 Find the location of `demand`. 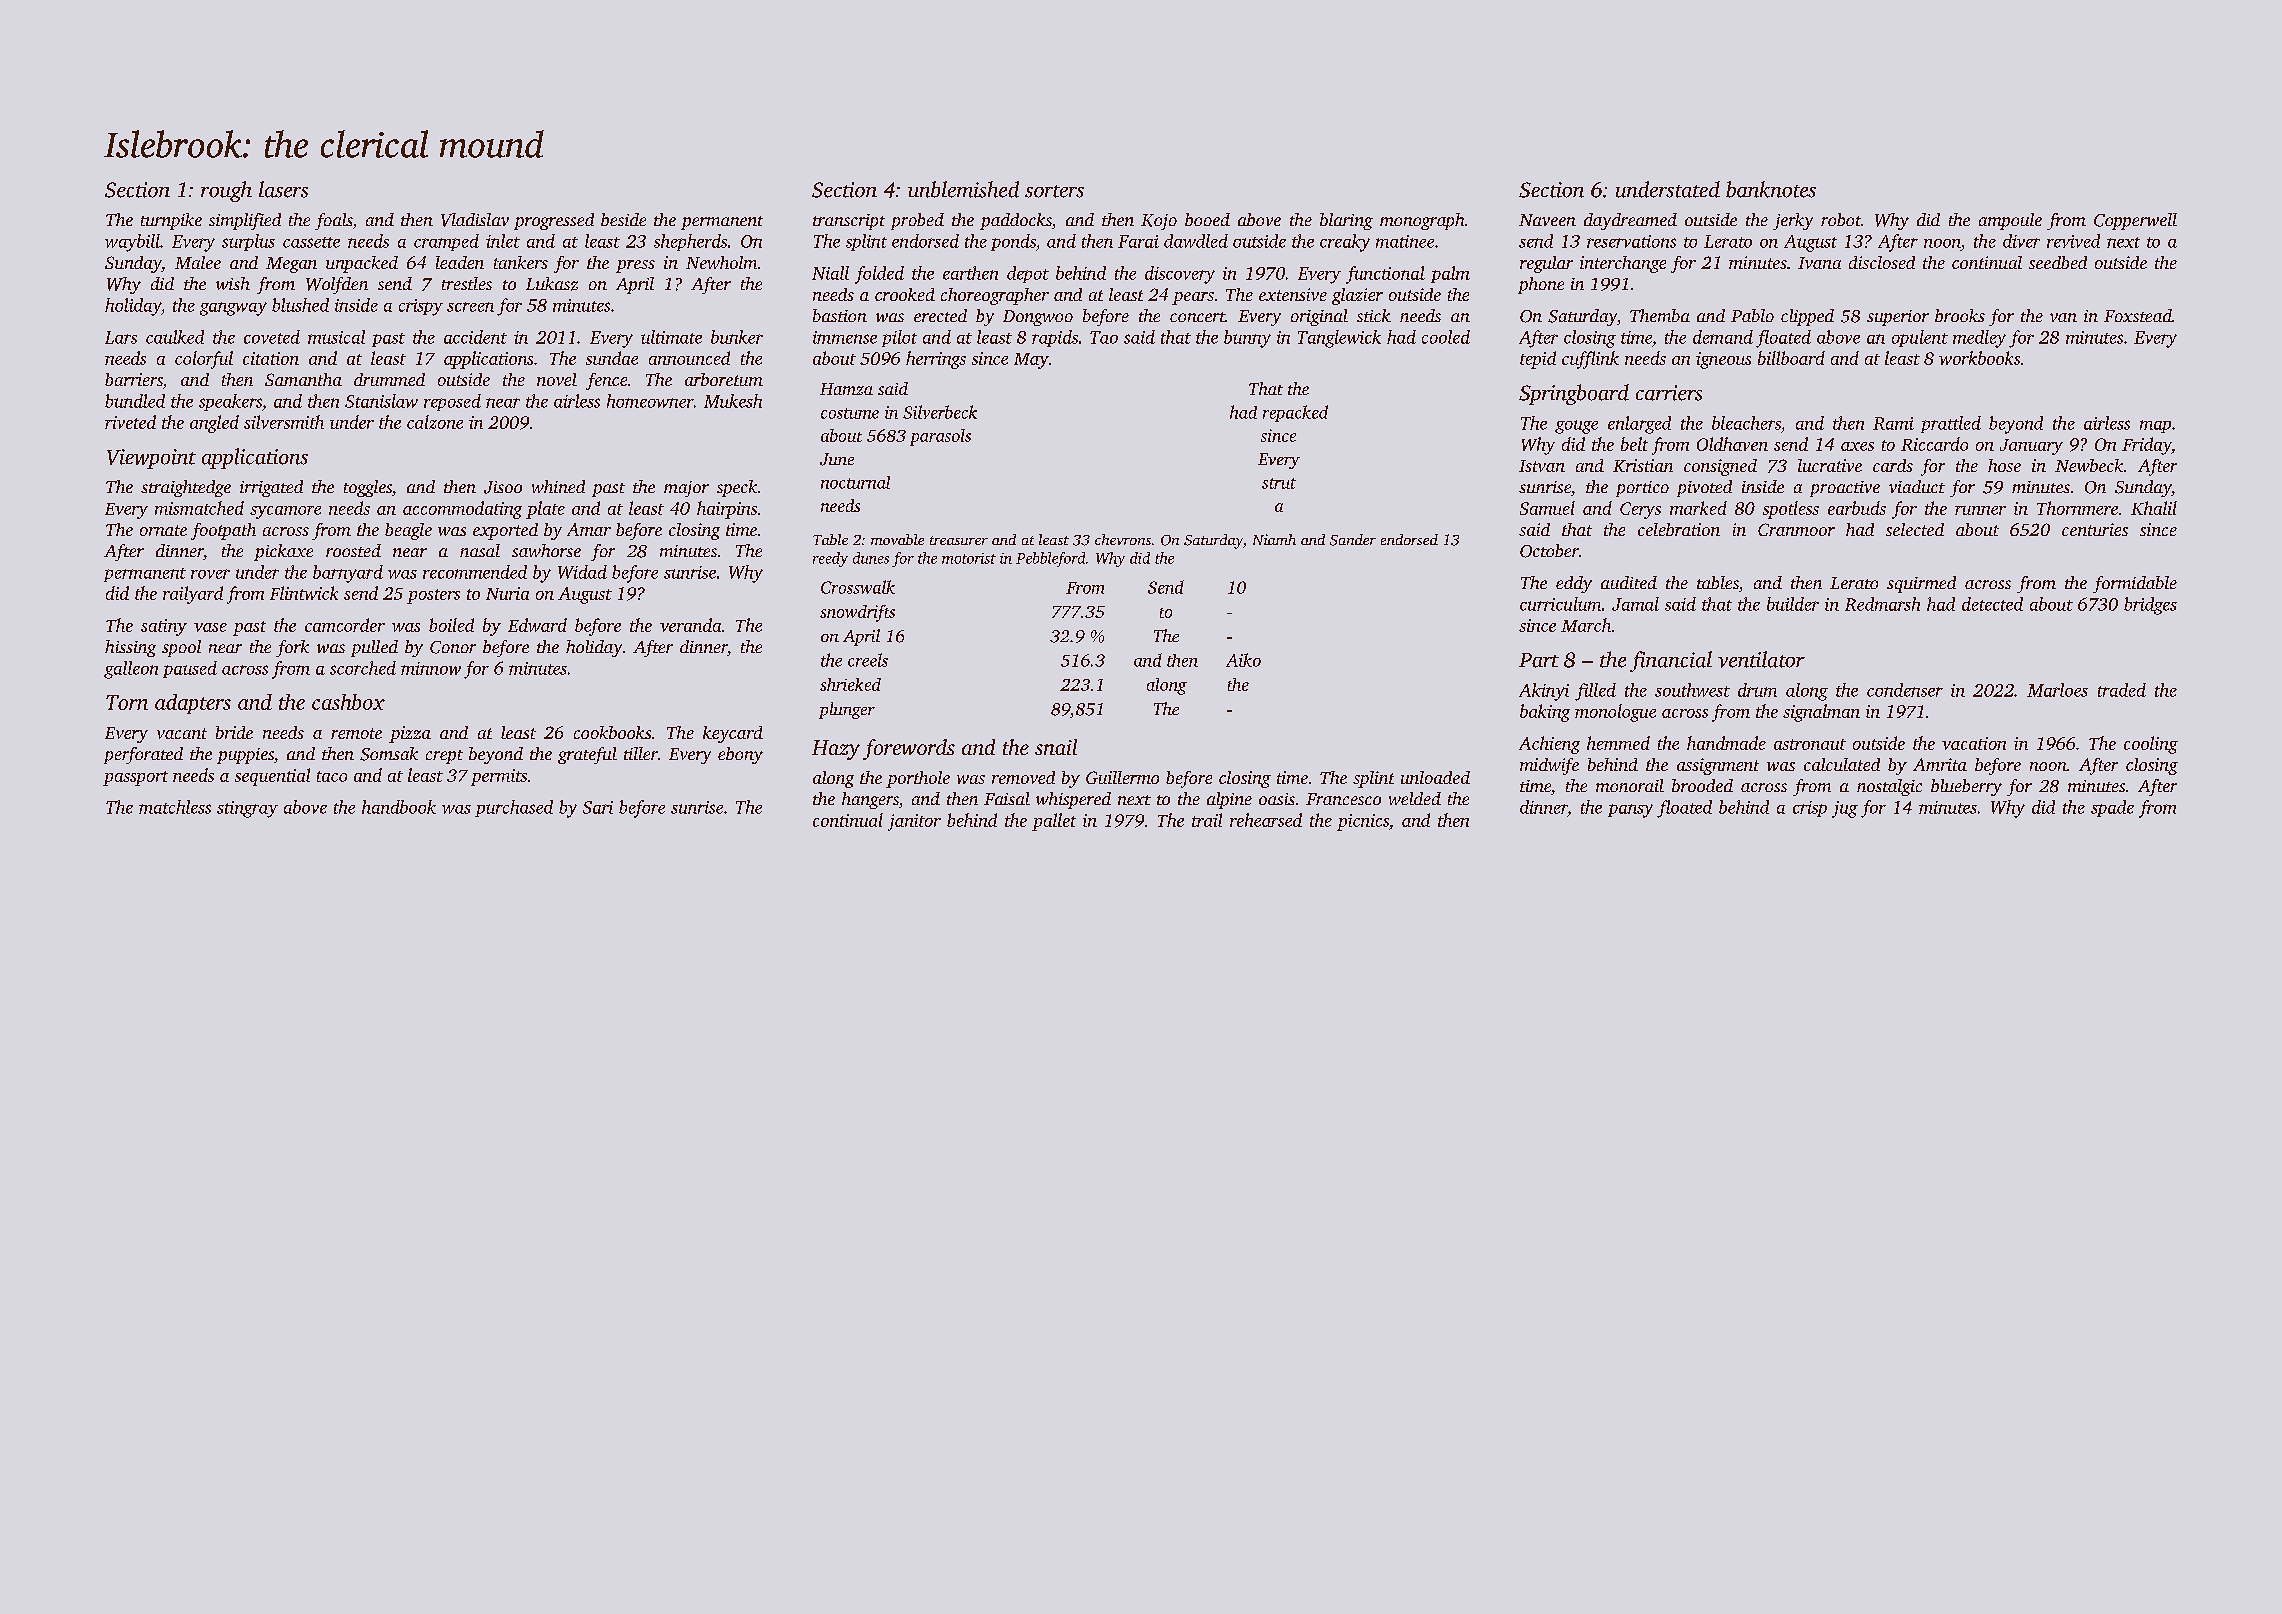

demand is located at coordinates (1723, 337).
